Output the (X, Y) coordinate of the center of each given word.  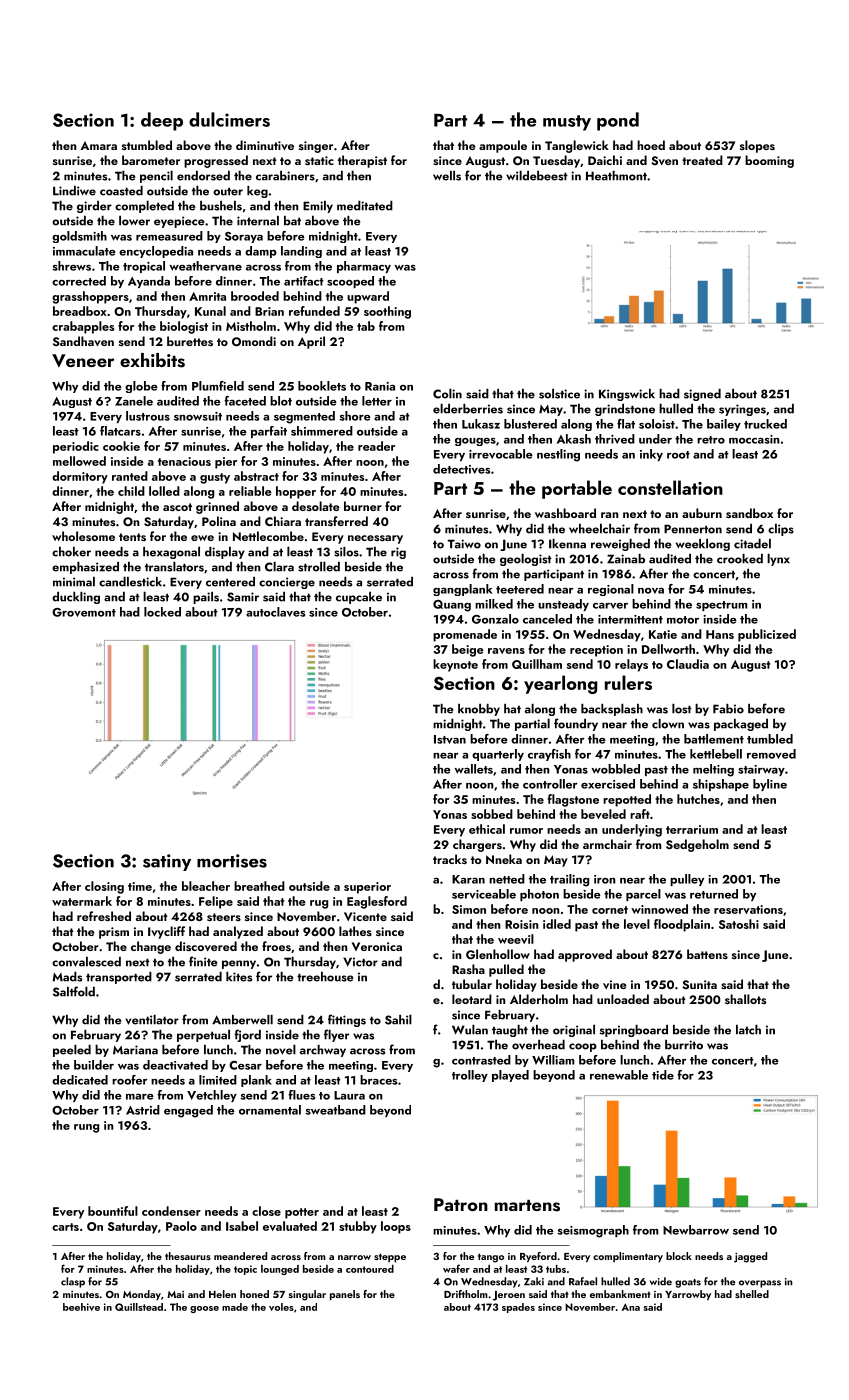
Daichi (605, 160)
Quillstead (139, 1307)
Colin (447, 394)
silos (346, 552)
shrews (71, 266)
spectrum (721, 606)
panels (345, 1295)
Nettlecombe (268, 536)
